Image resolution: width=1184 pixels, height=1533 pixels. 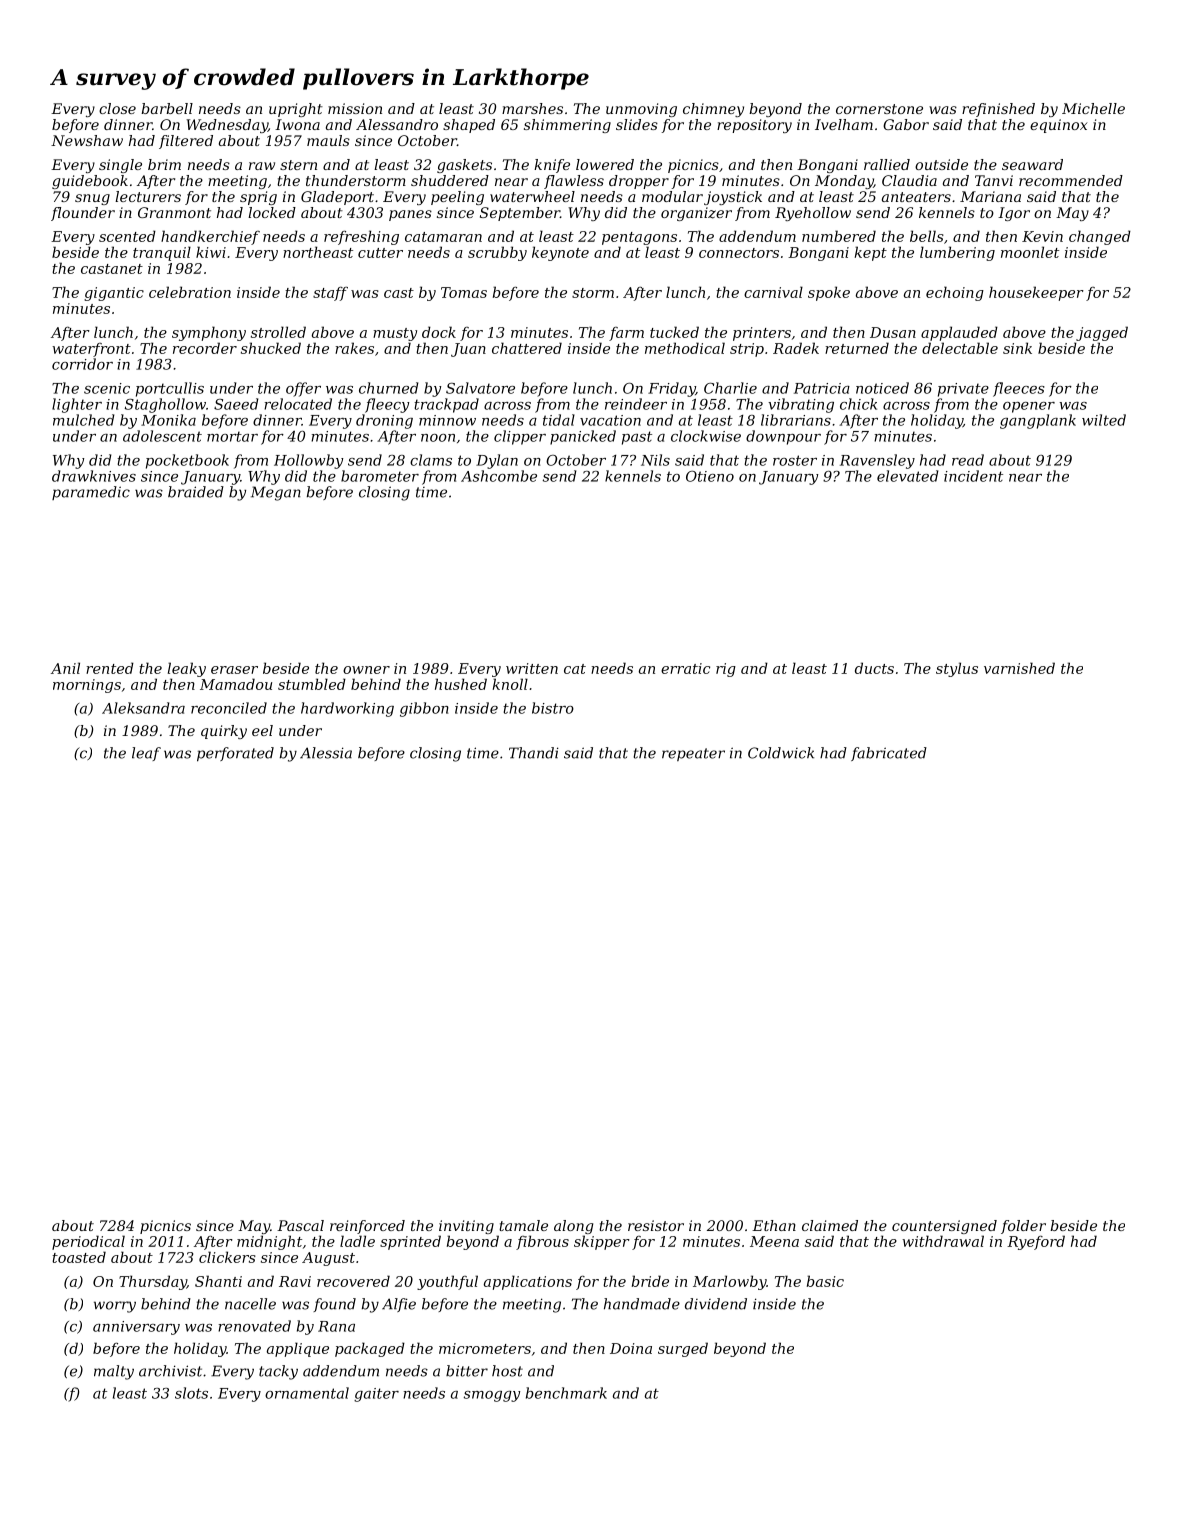 What do you see at coordinates (326, 753) in the screenshot?
I see `Alessia` at bounding box center [326, 753].
